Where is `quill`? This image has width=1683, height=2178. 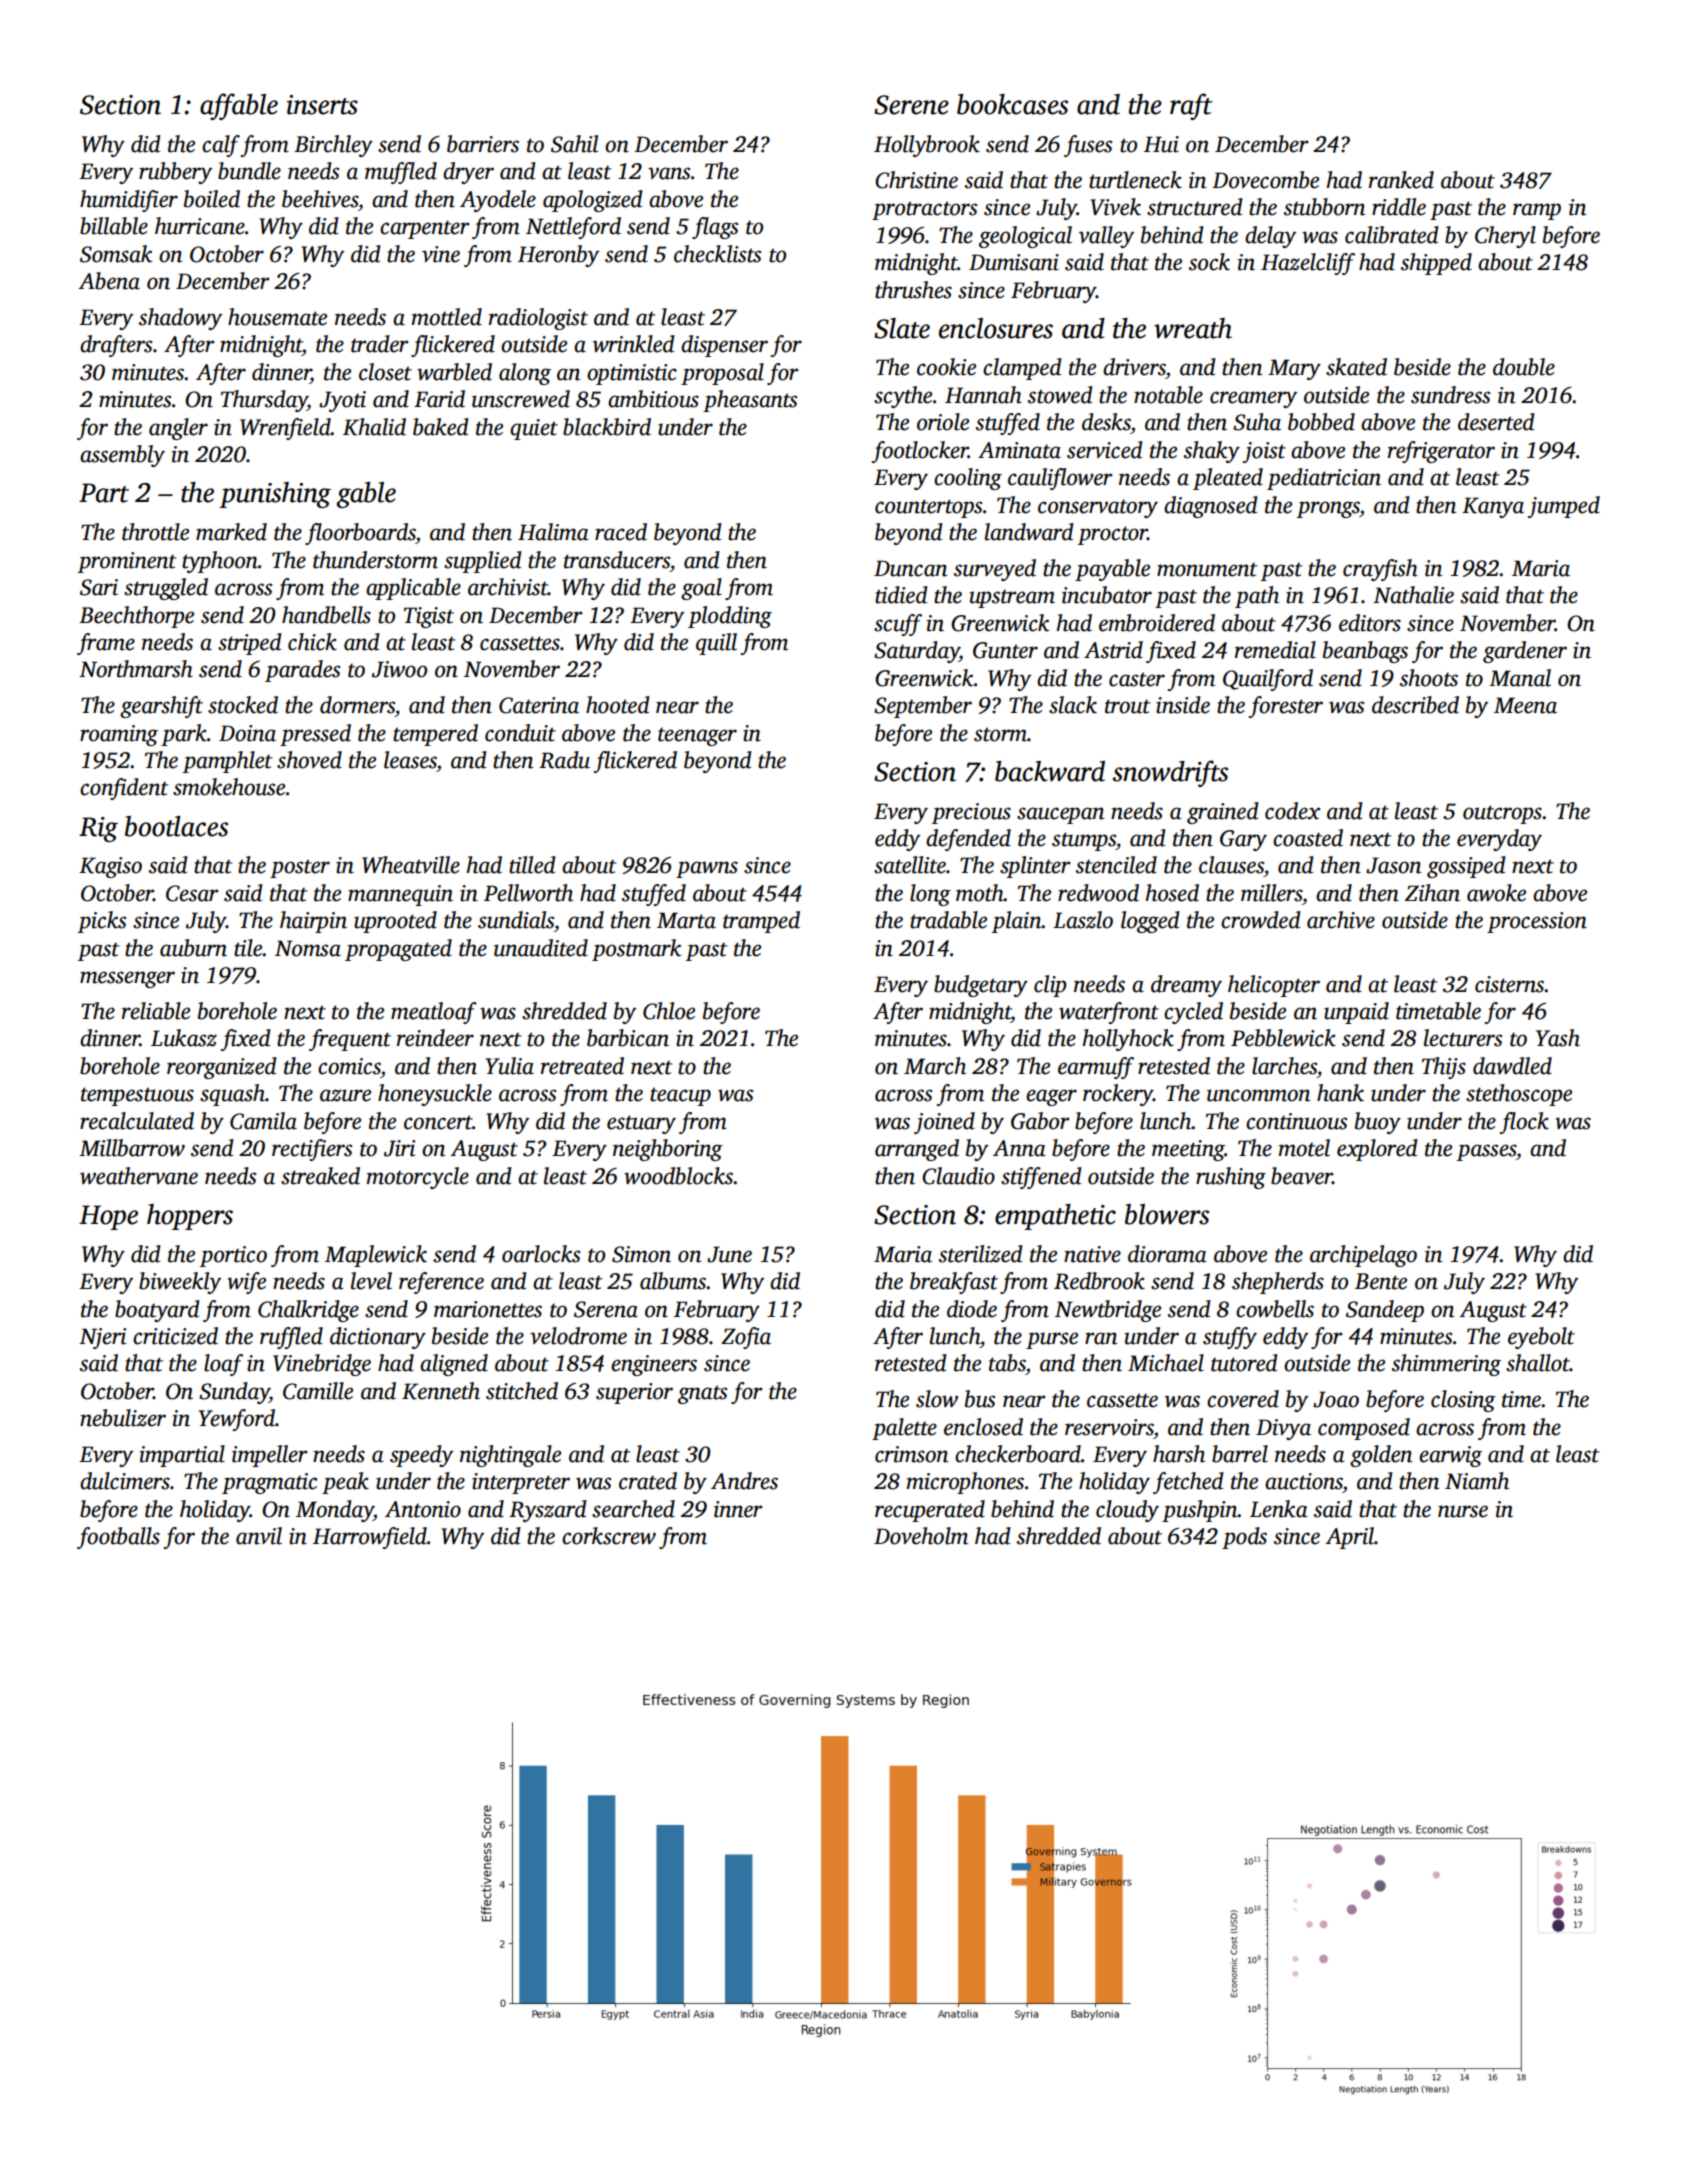 quill is located at coordinates (716, 644).
